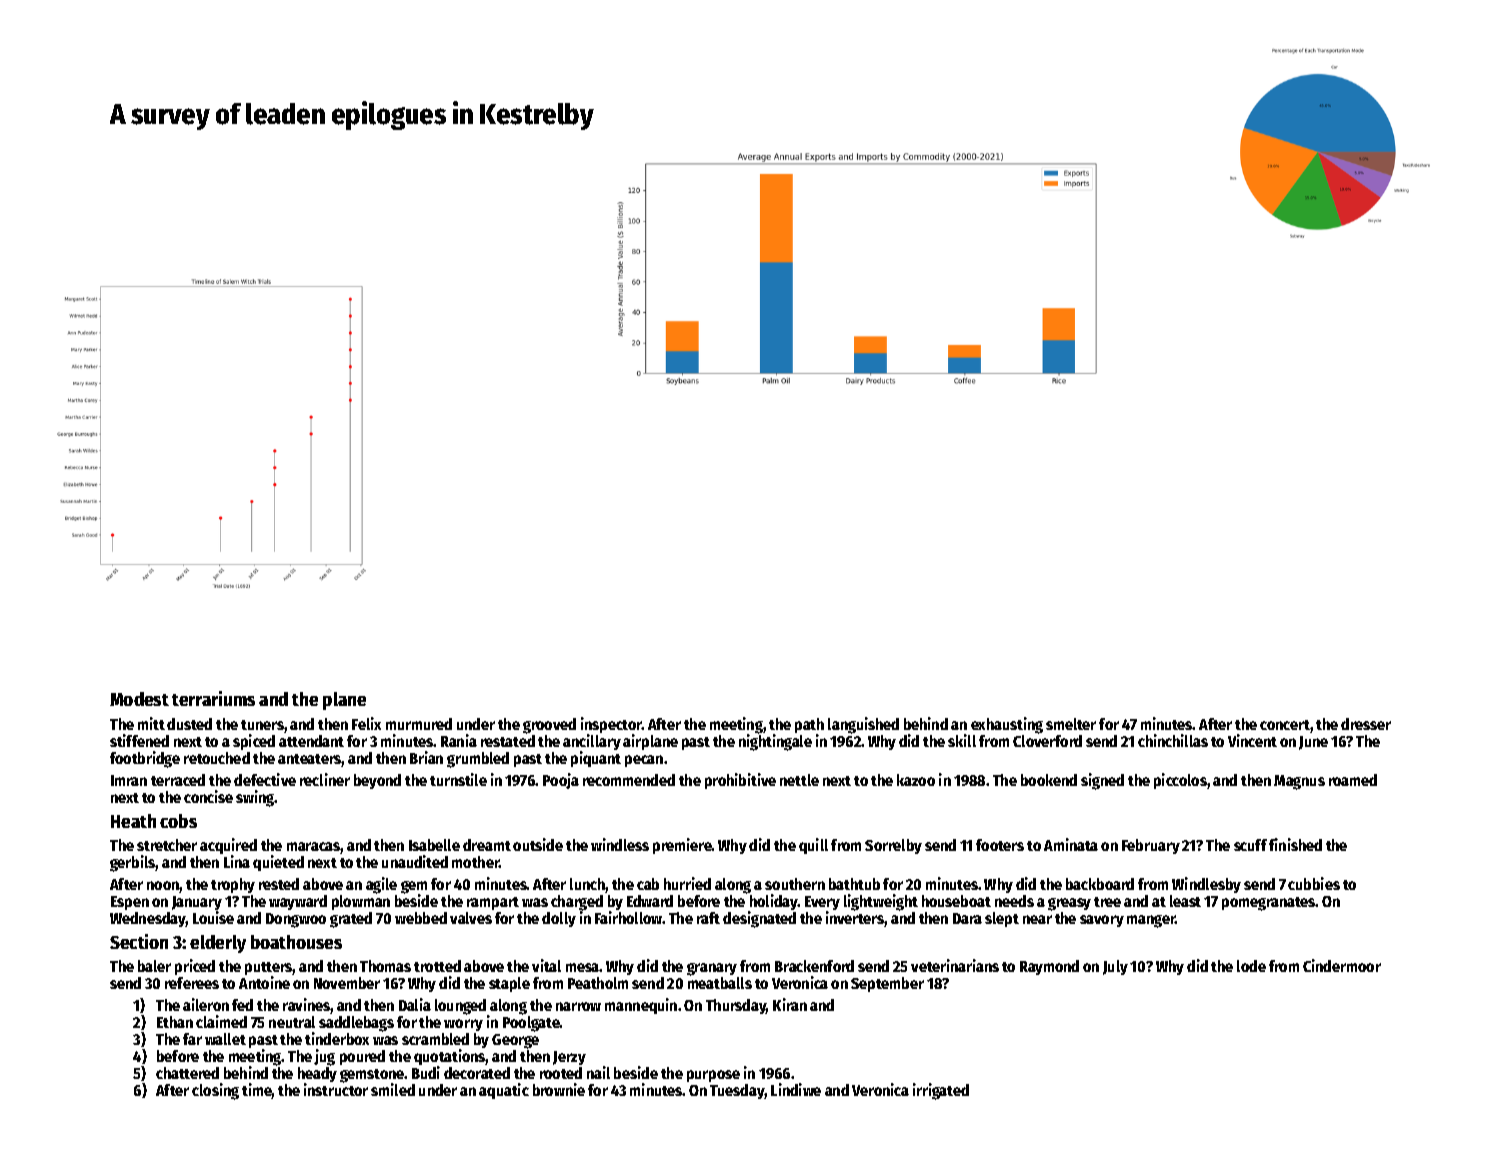  I want to click on smiled, so click(393, 1089).
